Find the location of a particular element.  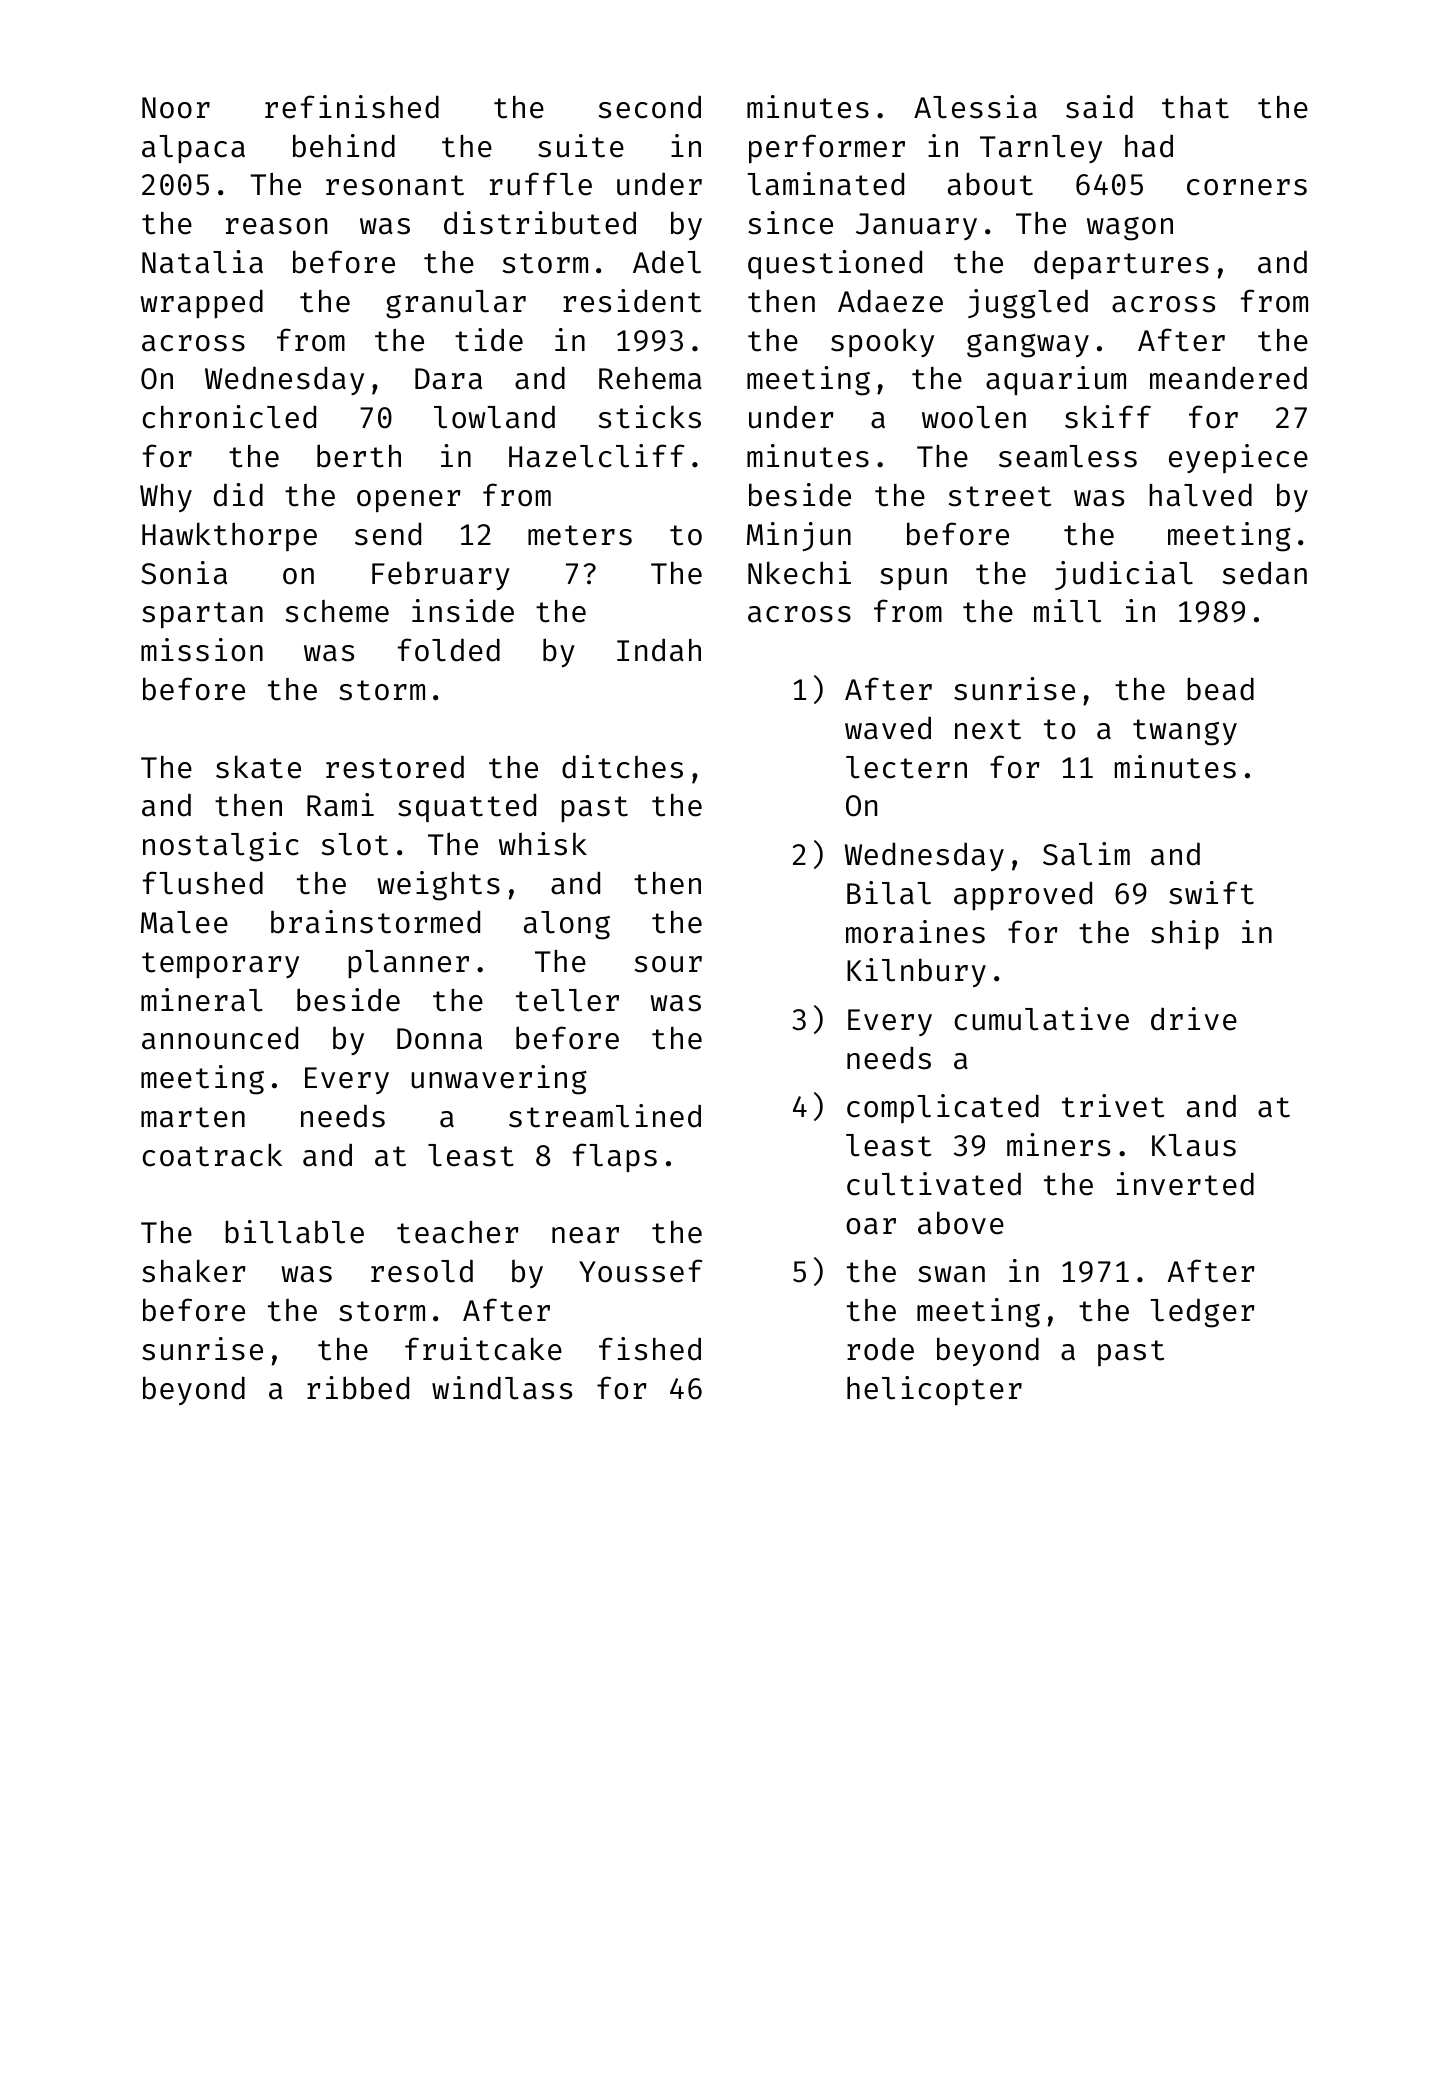

trivet is located at coordinates (1113, 1106).
